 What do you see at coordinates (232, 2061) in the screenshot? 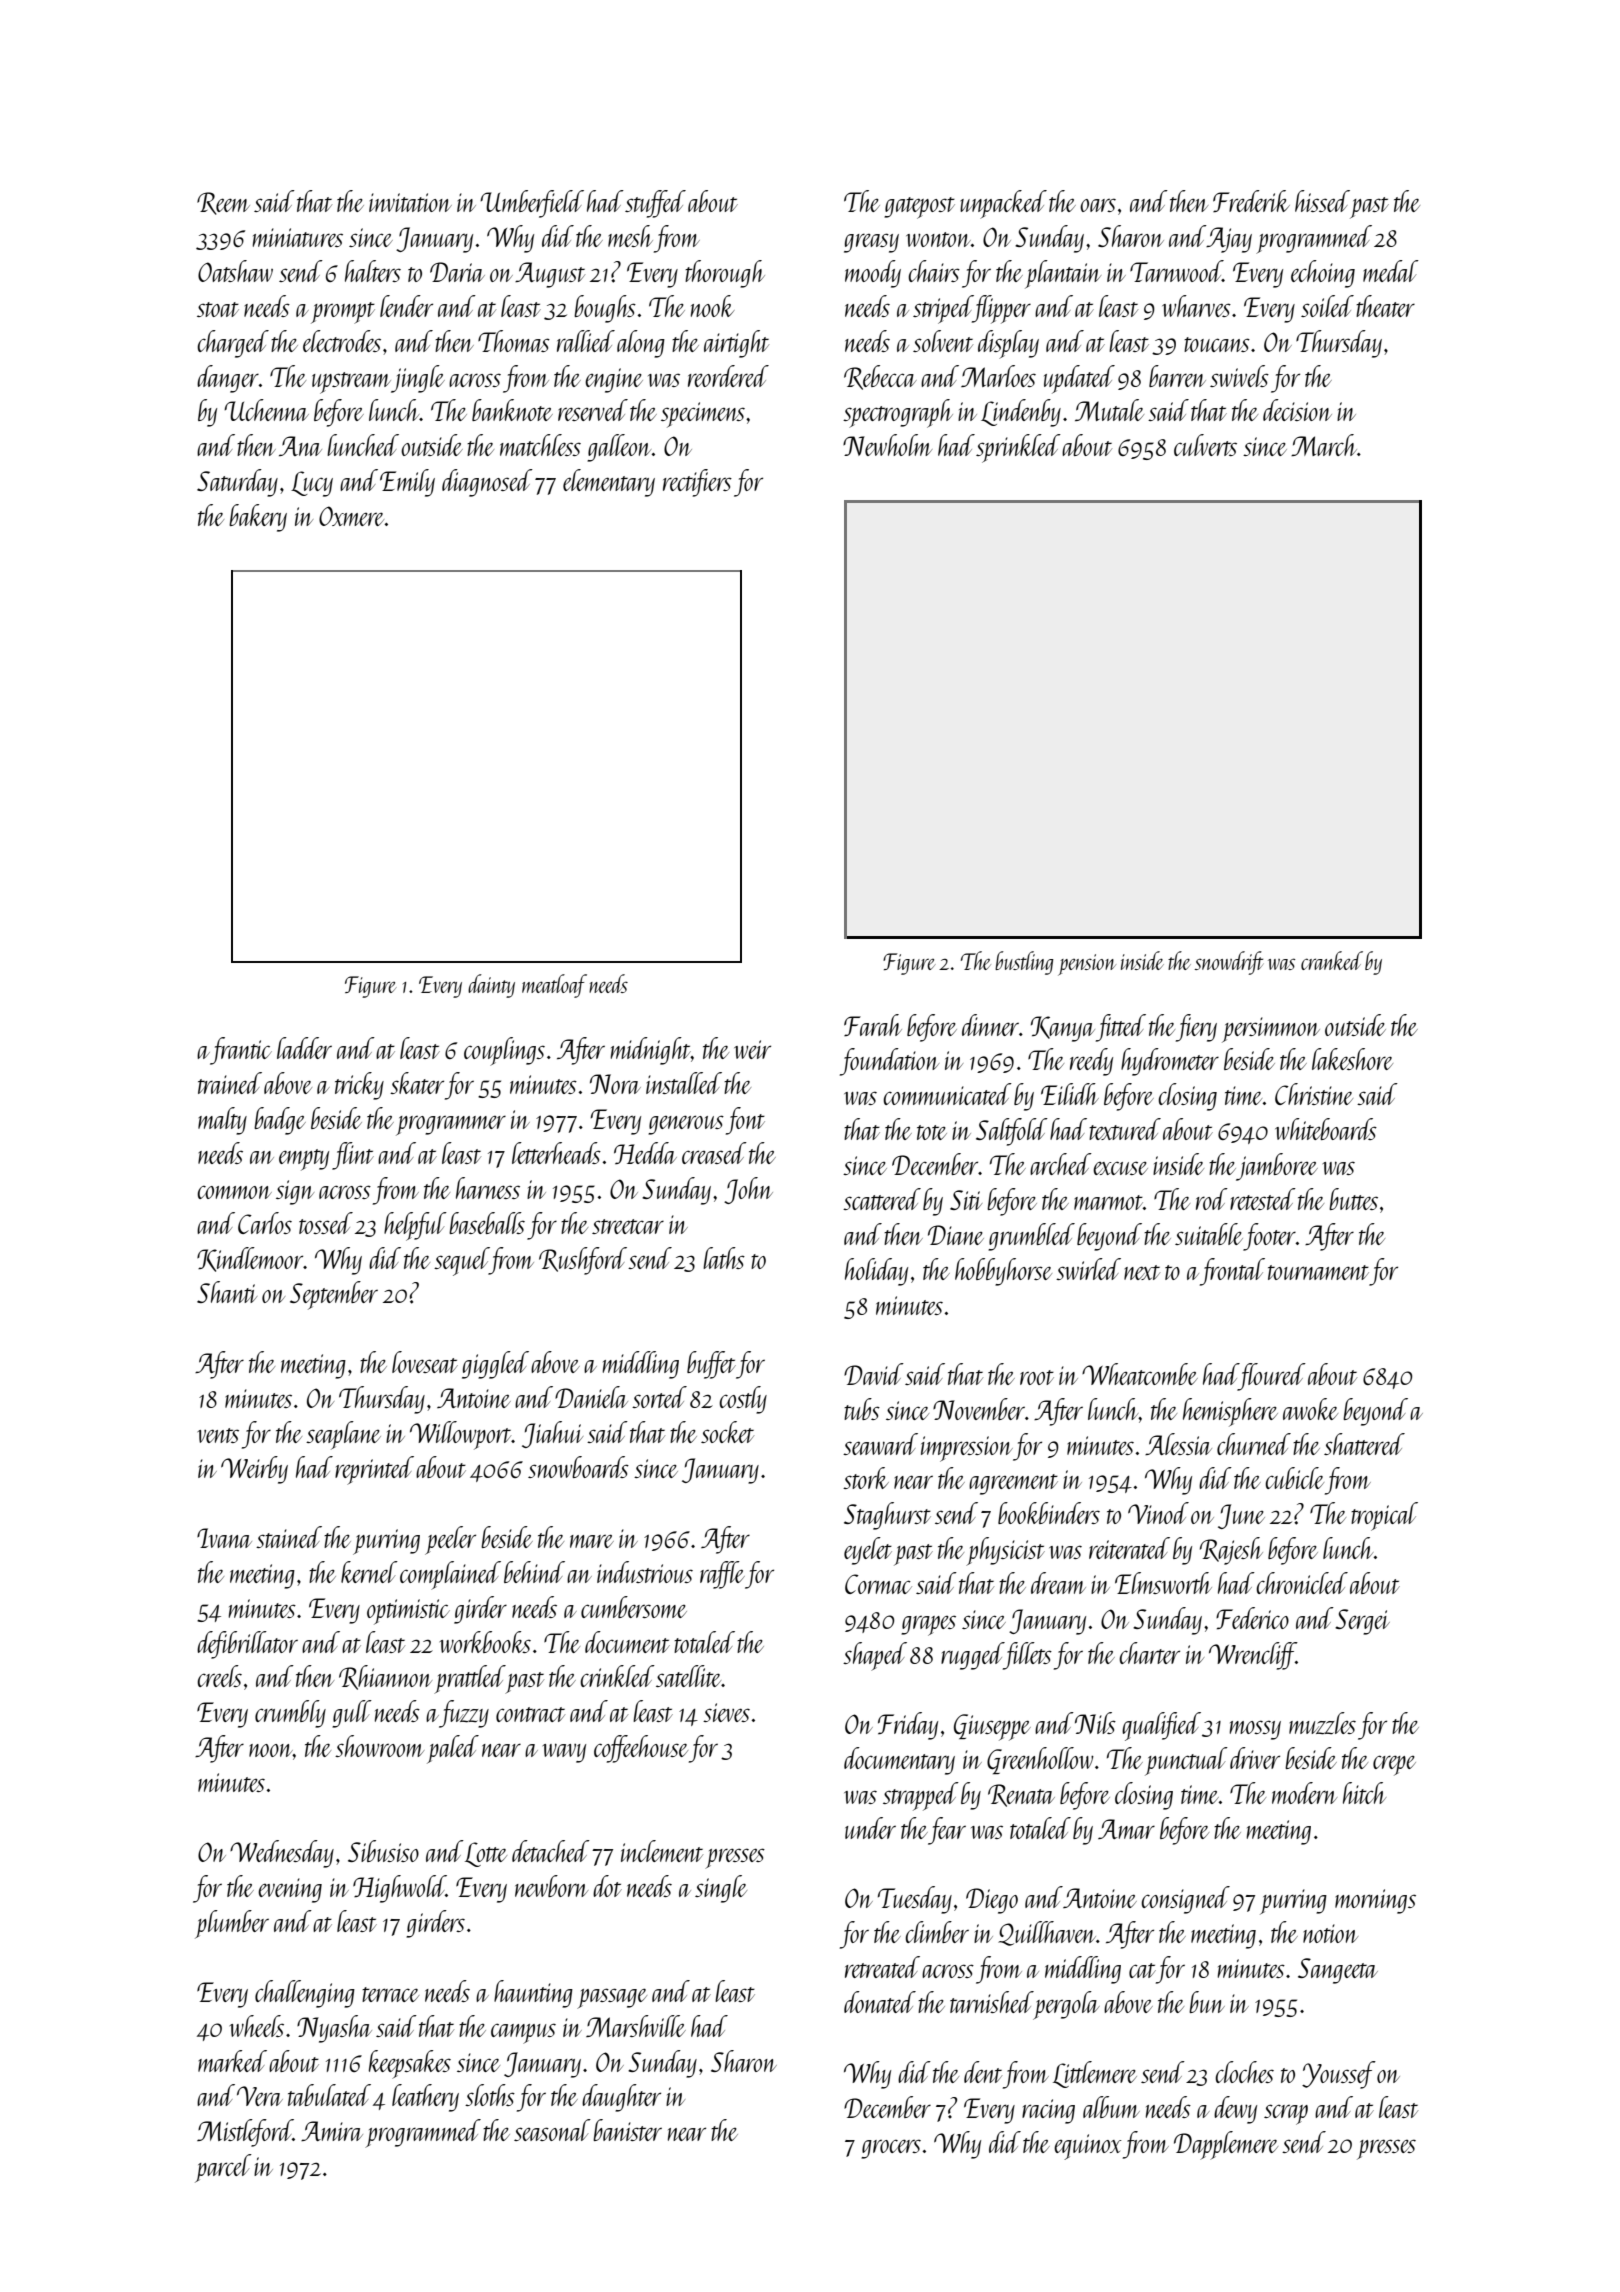
I see `marked` at bounding box center [232, 2061].
